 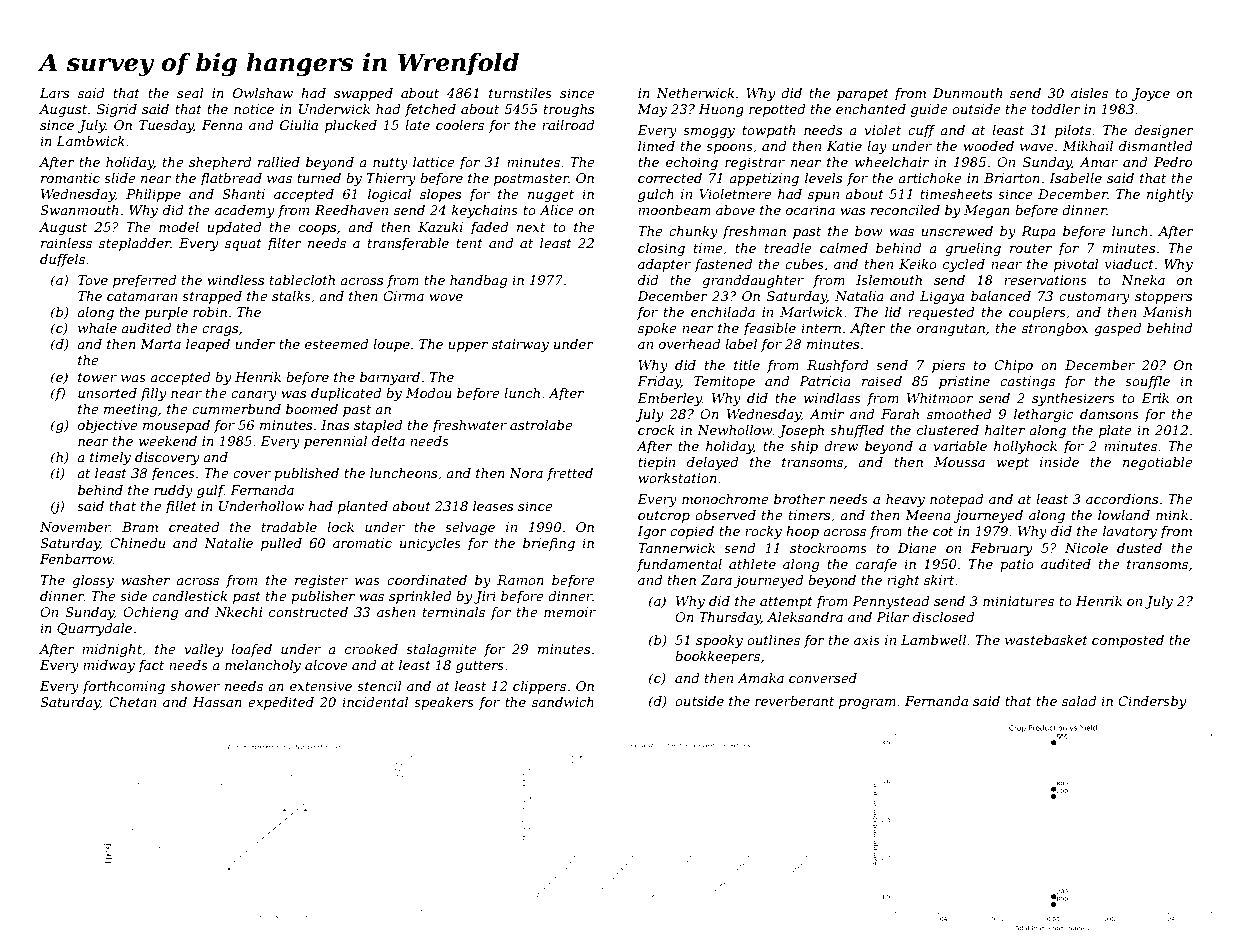 I want to click on stalks, so click(x=291, y=296).
